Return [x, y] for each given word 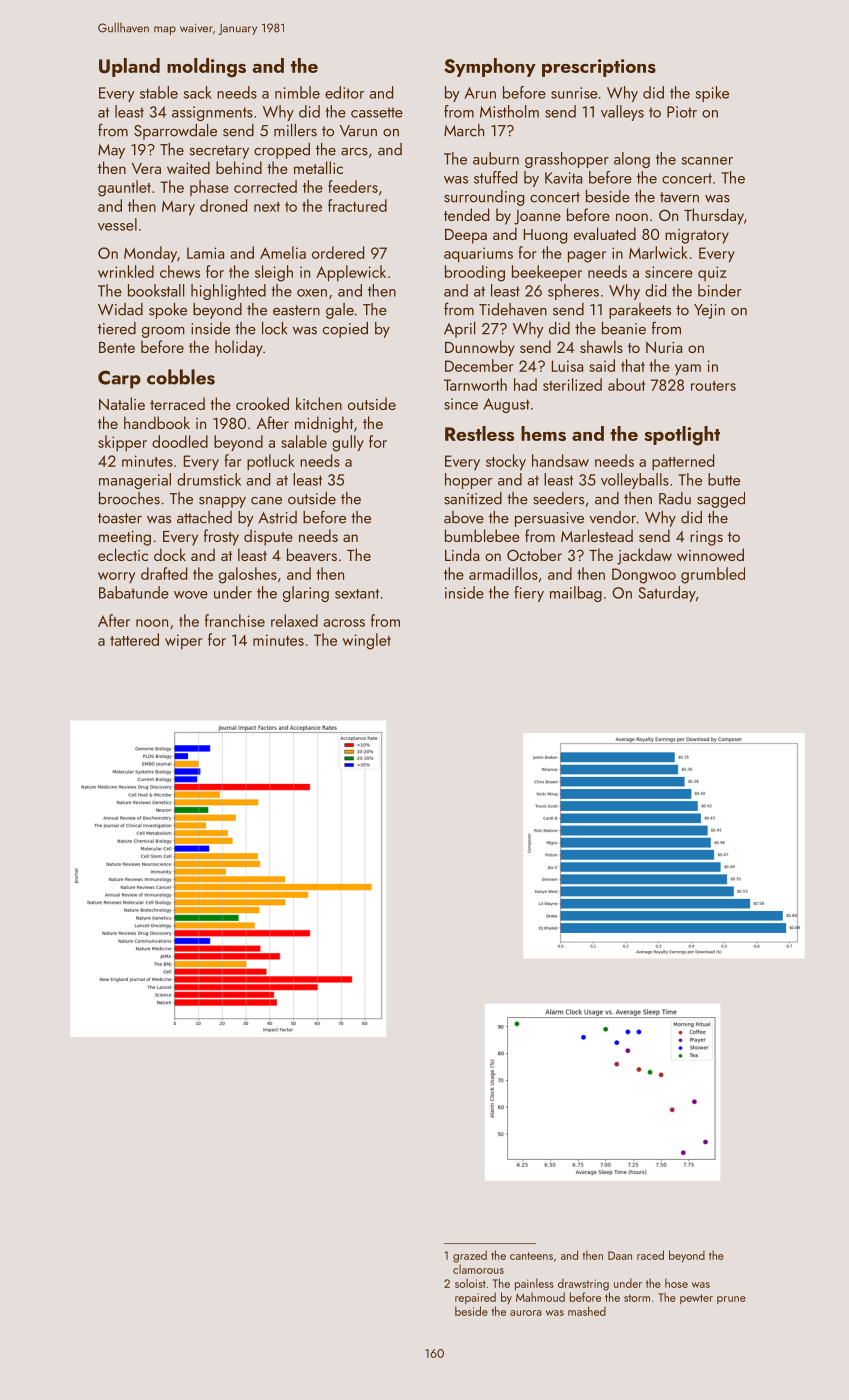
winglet [367, 641]
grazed [470, 1256]
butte [724, 479]
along [632, 160]
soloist [470, 1283]
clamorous [478, 1269]
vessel [117, 224]
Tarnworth [475, 384]
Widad [120, 309]
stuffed [495, 177]
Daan [620, 1255]
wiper [184, 641]
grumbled [713, 575]
